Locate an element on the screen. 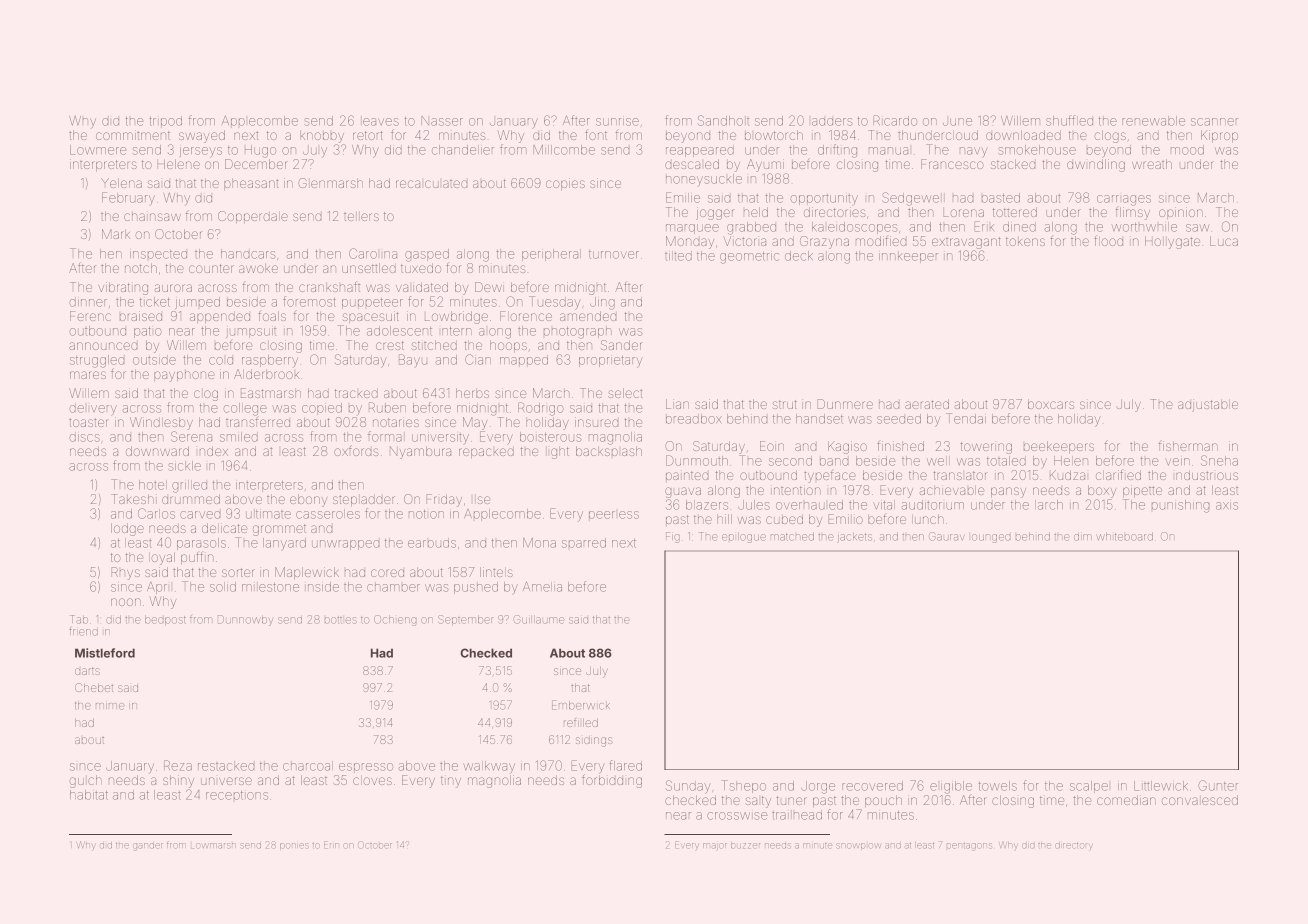  directory is located at coordinates (1074, 846).
